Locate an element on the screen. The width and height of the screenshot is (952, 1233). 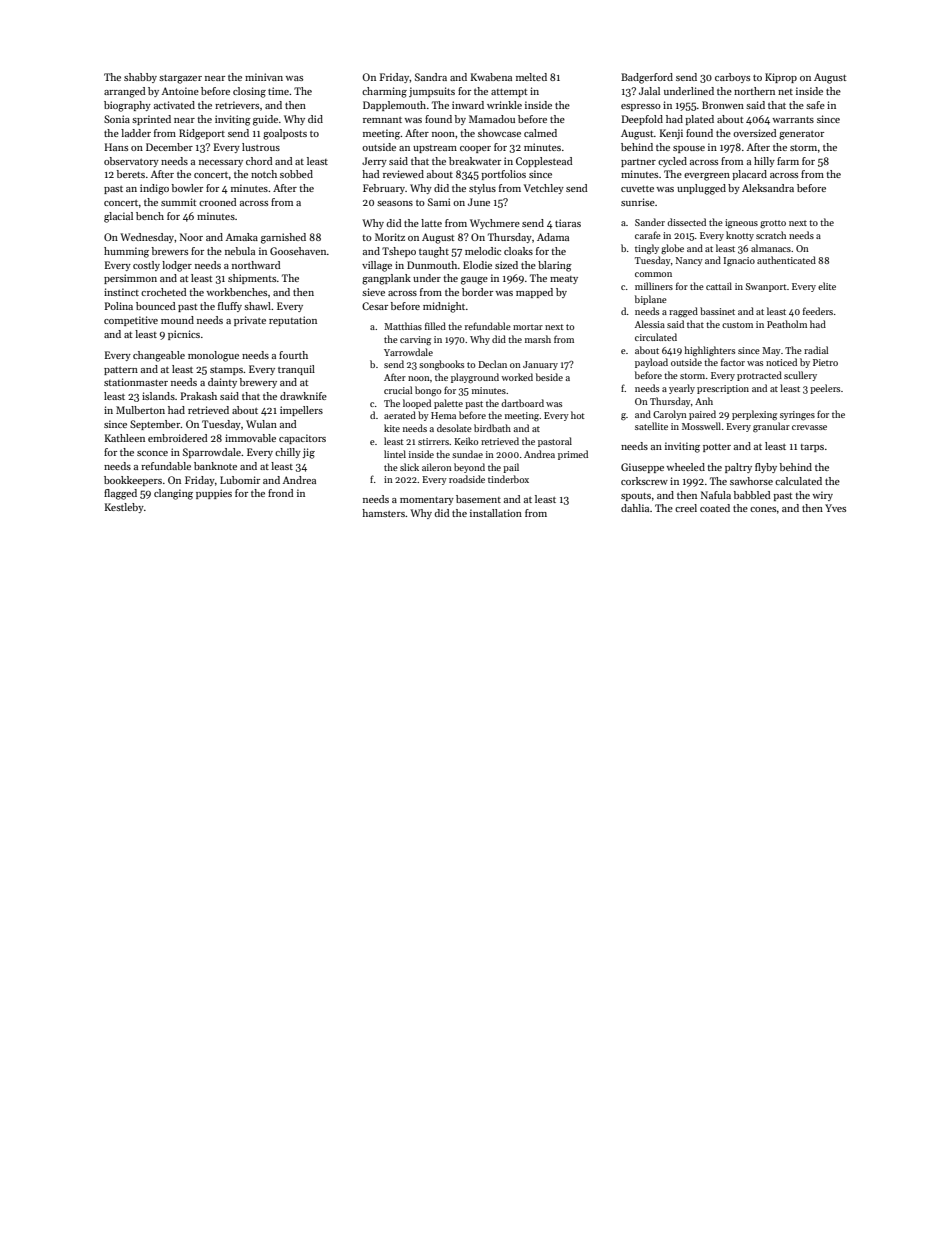
goalposts is located at coordinates (285, 134).
